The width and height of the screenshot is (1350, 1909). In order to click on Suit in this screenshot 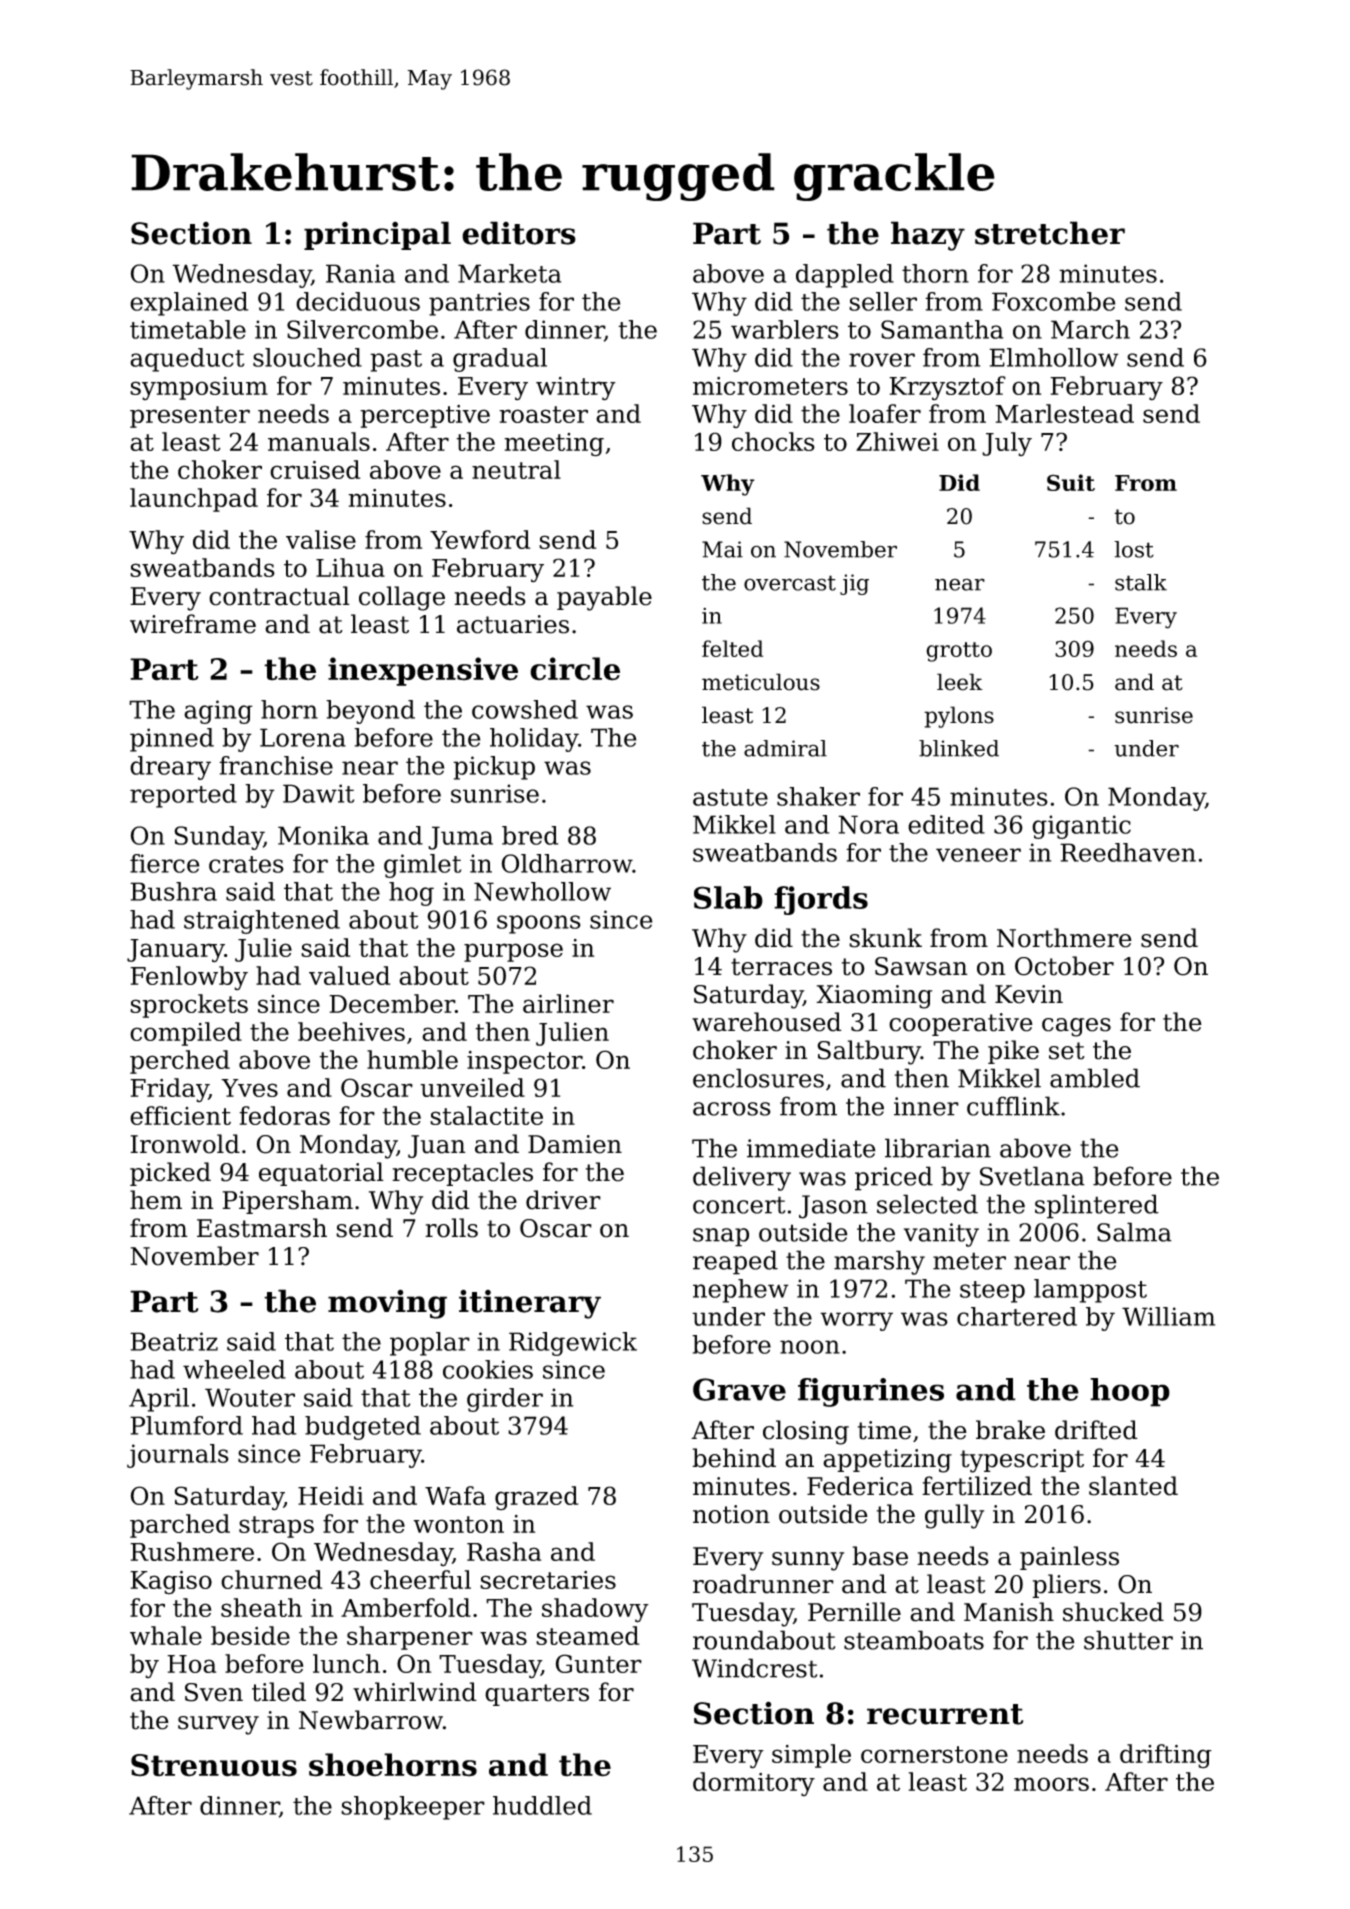, I will do `click(1071, 482)`.
